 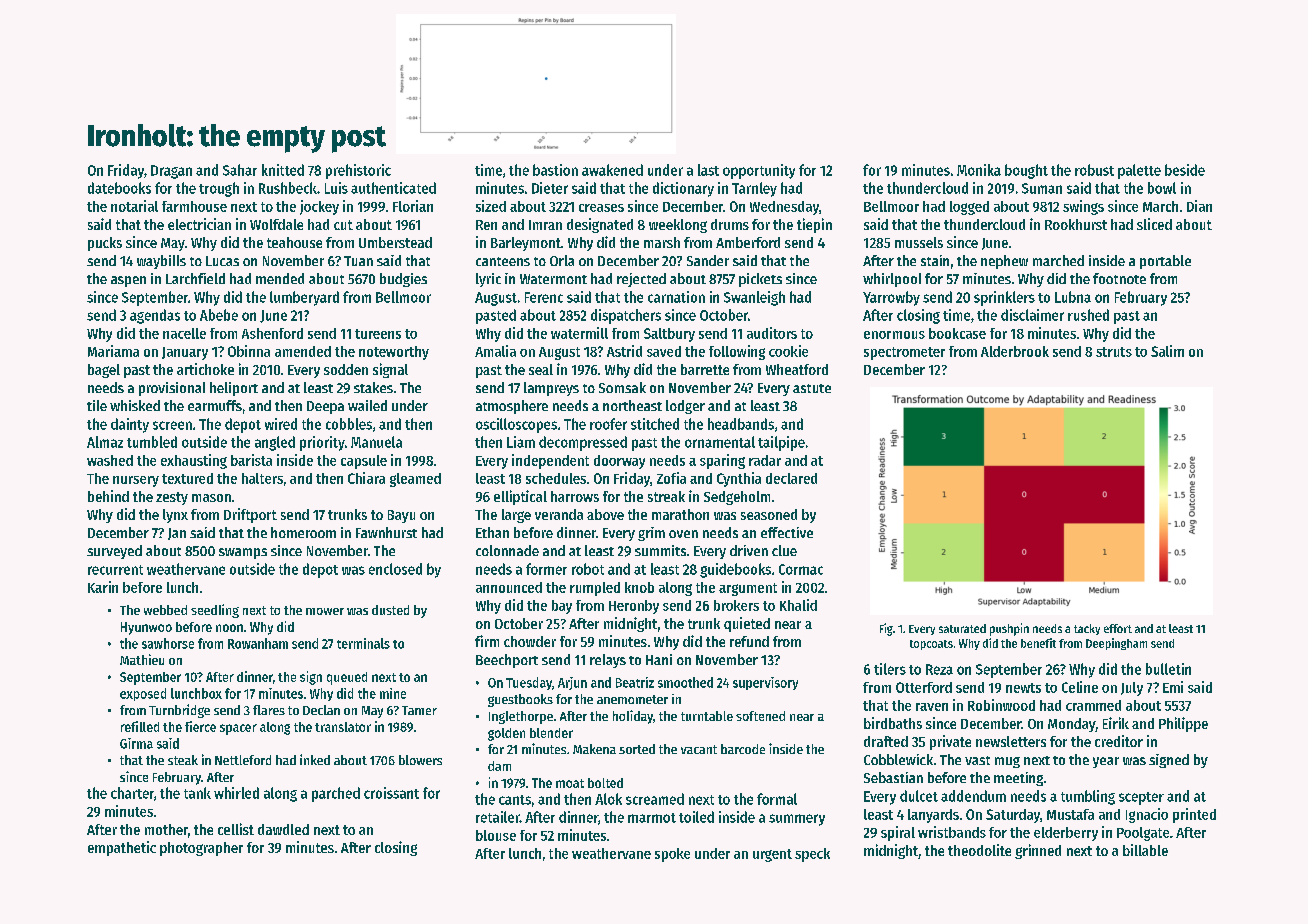 I want to click on lodger, so click(x=685, y=407).
